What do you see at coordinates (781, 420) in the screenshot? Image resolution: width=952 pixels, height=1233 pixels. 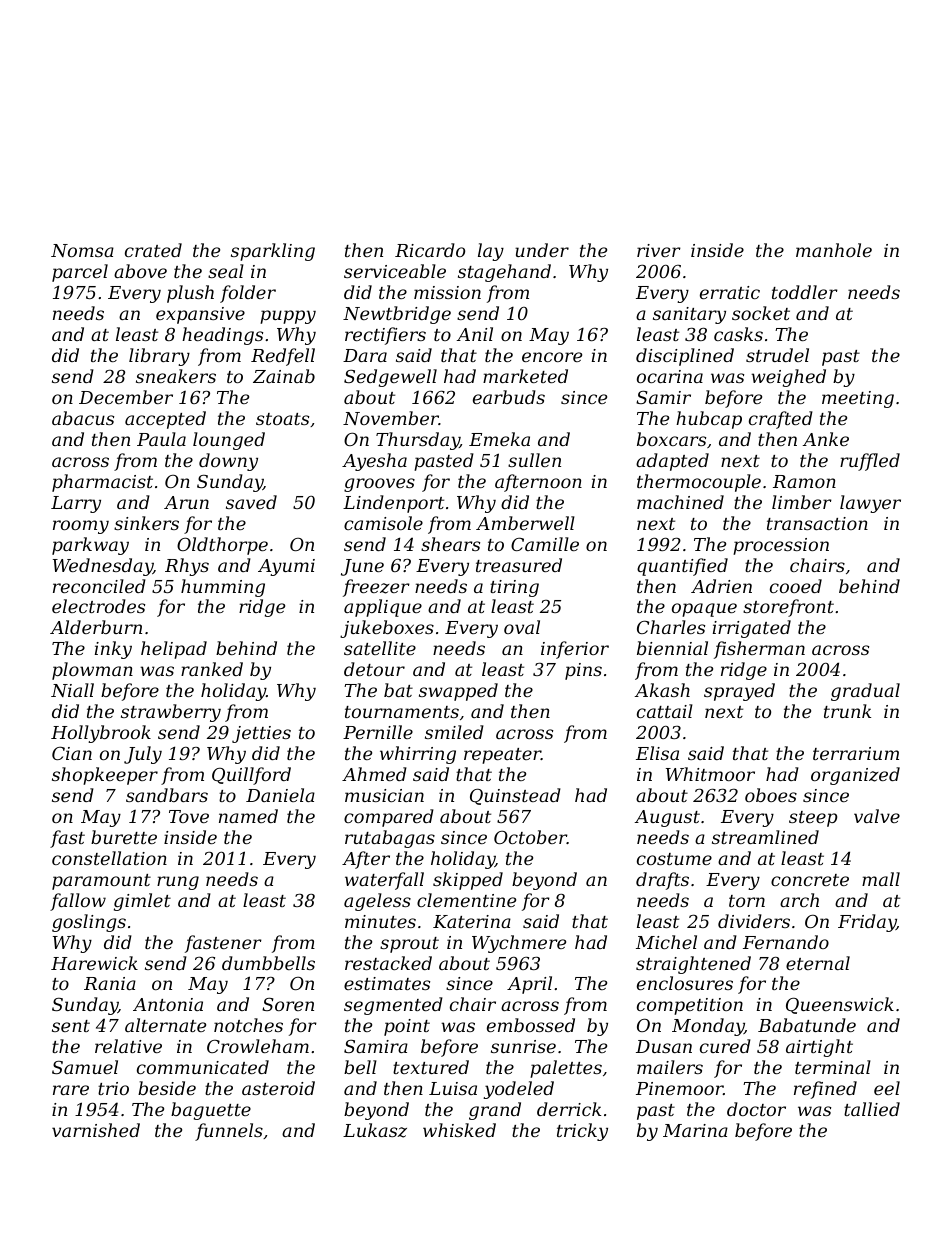 I see `crafted` at bounding box center [781, 420].
